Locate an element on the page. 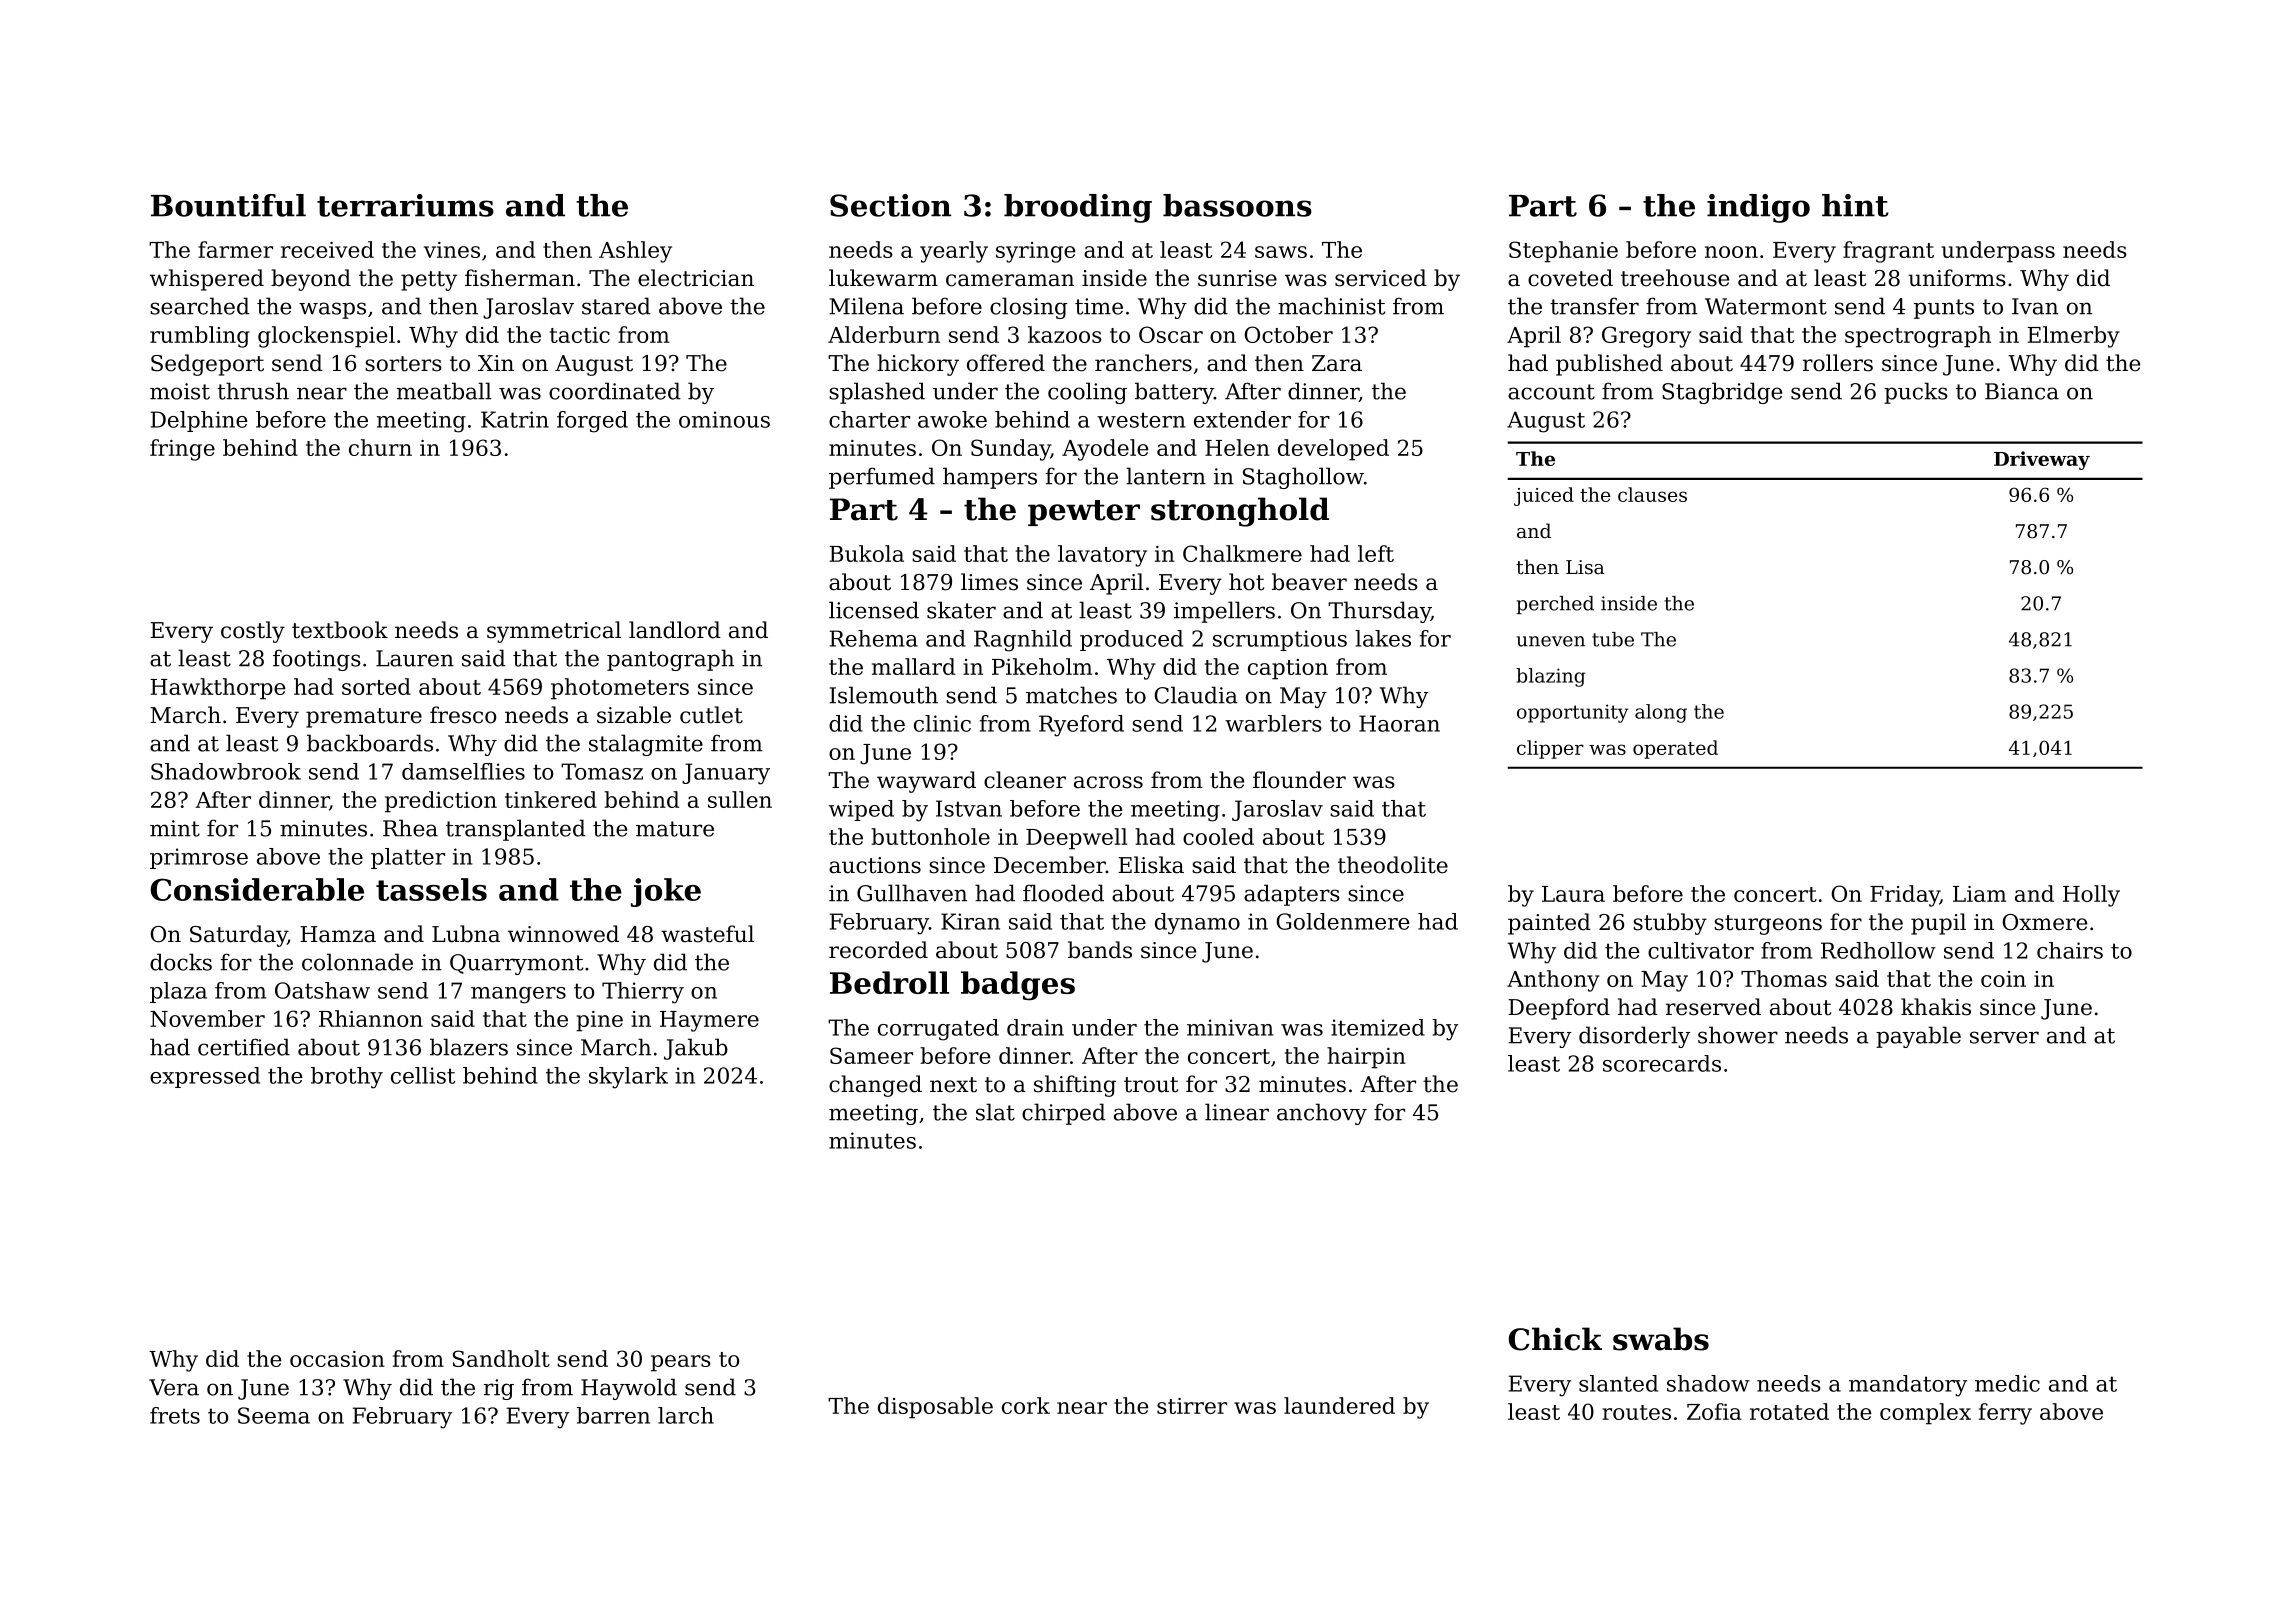 The width and height of the page is (2292, 1620). bassoons is located at coordinates (1237, 205).
